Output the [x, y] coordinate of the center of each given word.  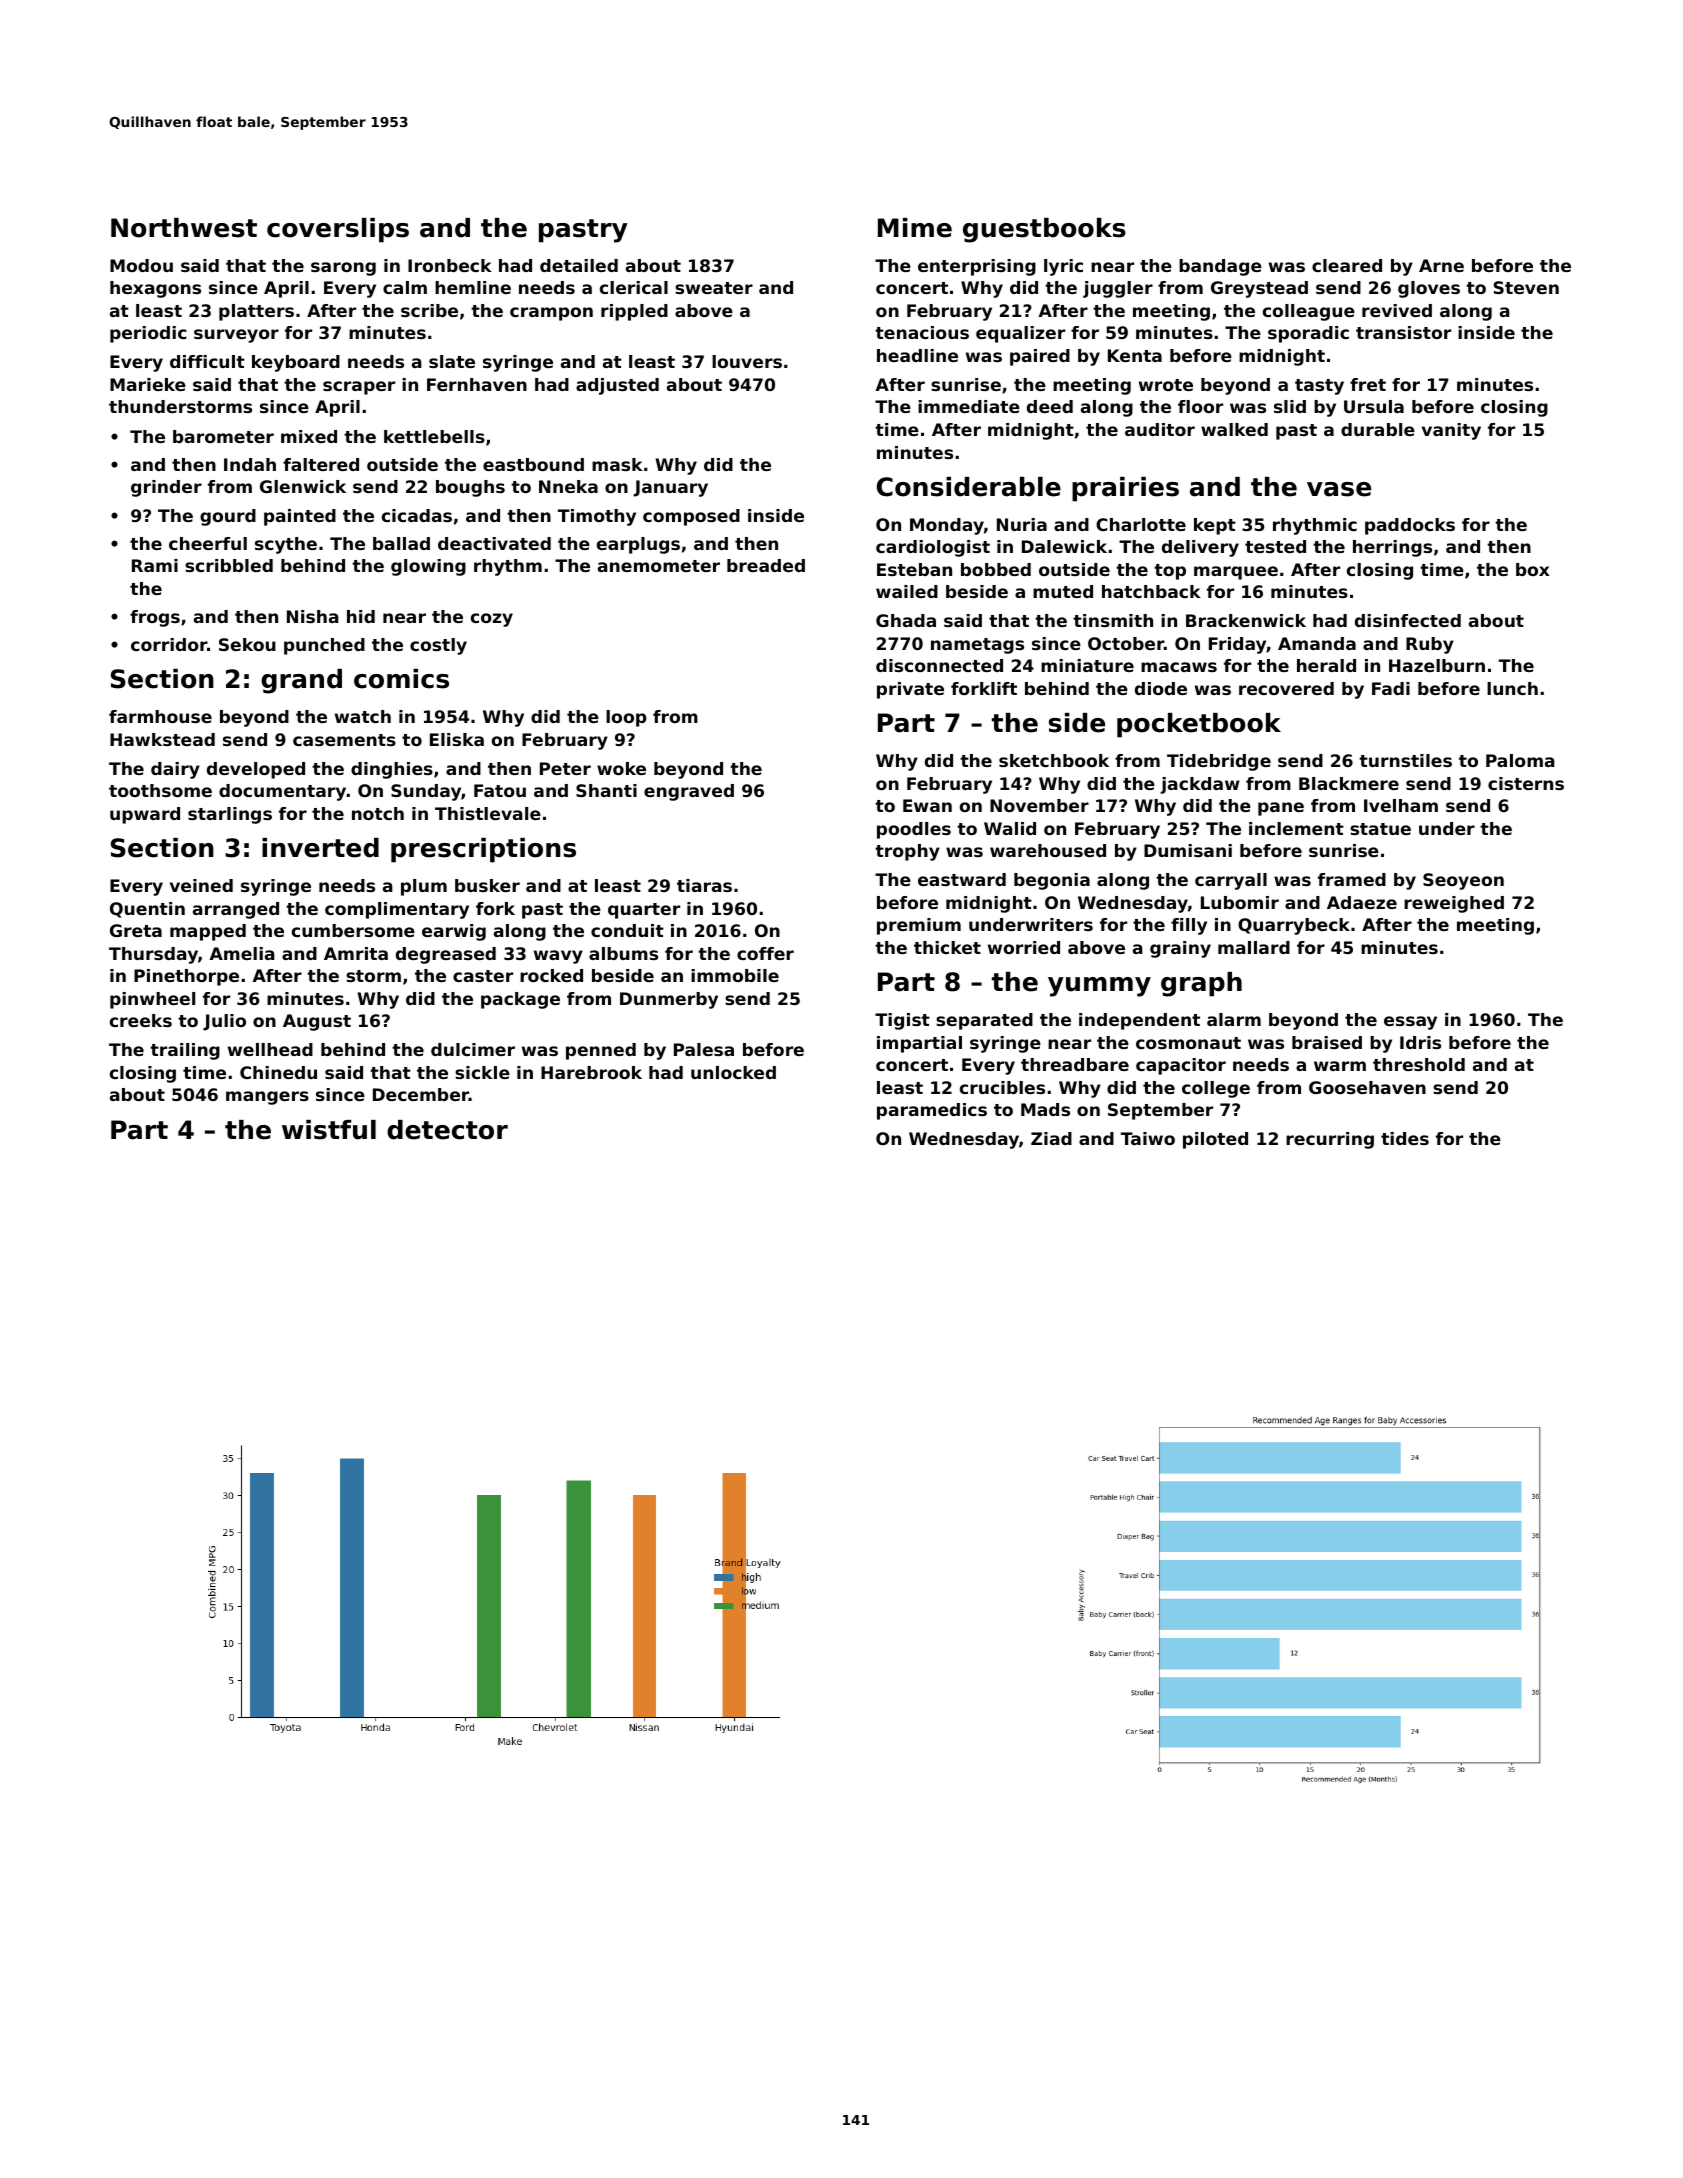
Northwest [184, 228]
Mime [915, 228]
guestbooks [1044, 230]
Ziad [1051, 1138]
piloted [1215, 1140]
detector [447, 1130]
